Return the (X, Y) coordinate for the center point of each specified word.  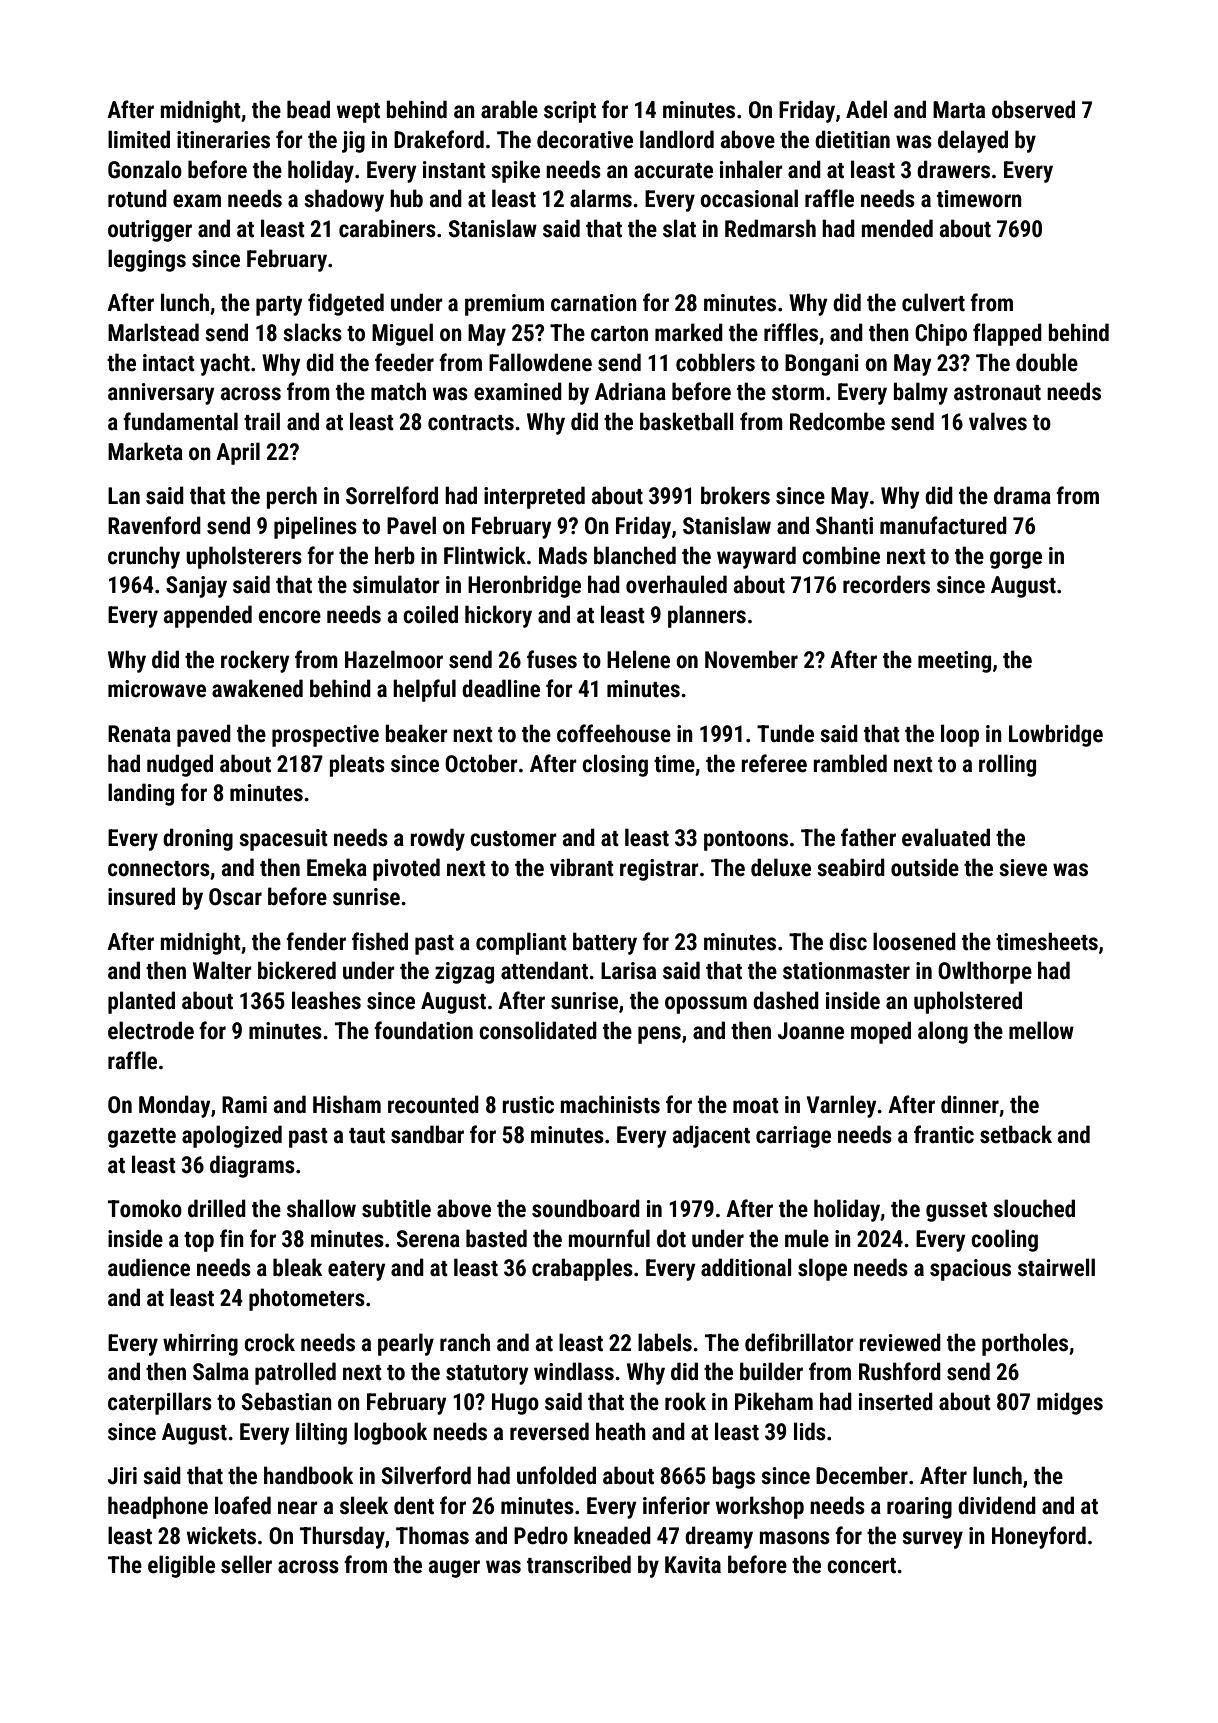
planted (141, 1002)
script (570, 112)
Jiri (122, 1476)
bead (308, 109)
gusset (957, 1212)
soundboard (586, 1208)
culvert (933, 302)
